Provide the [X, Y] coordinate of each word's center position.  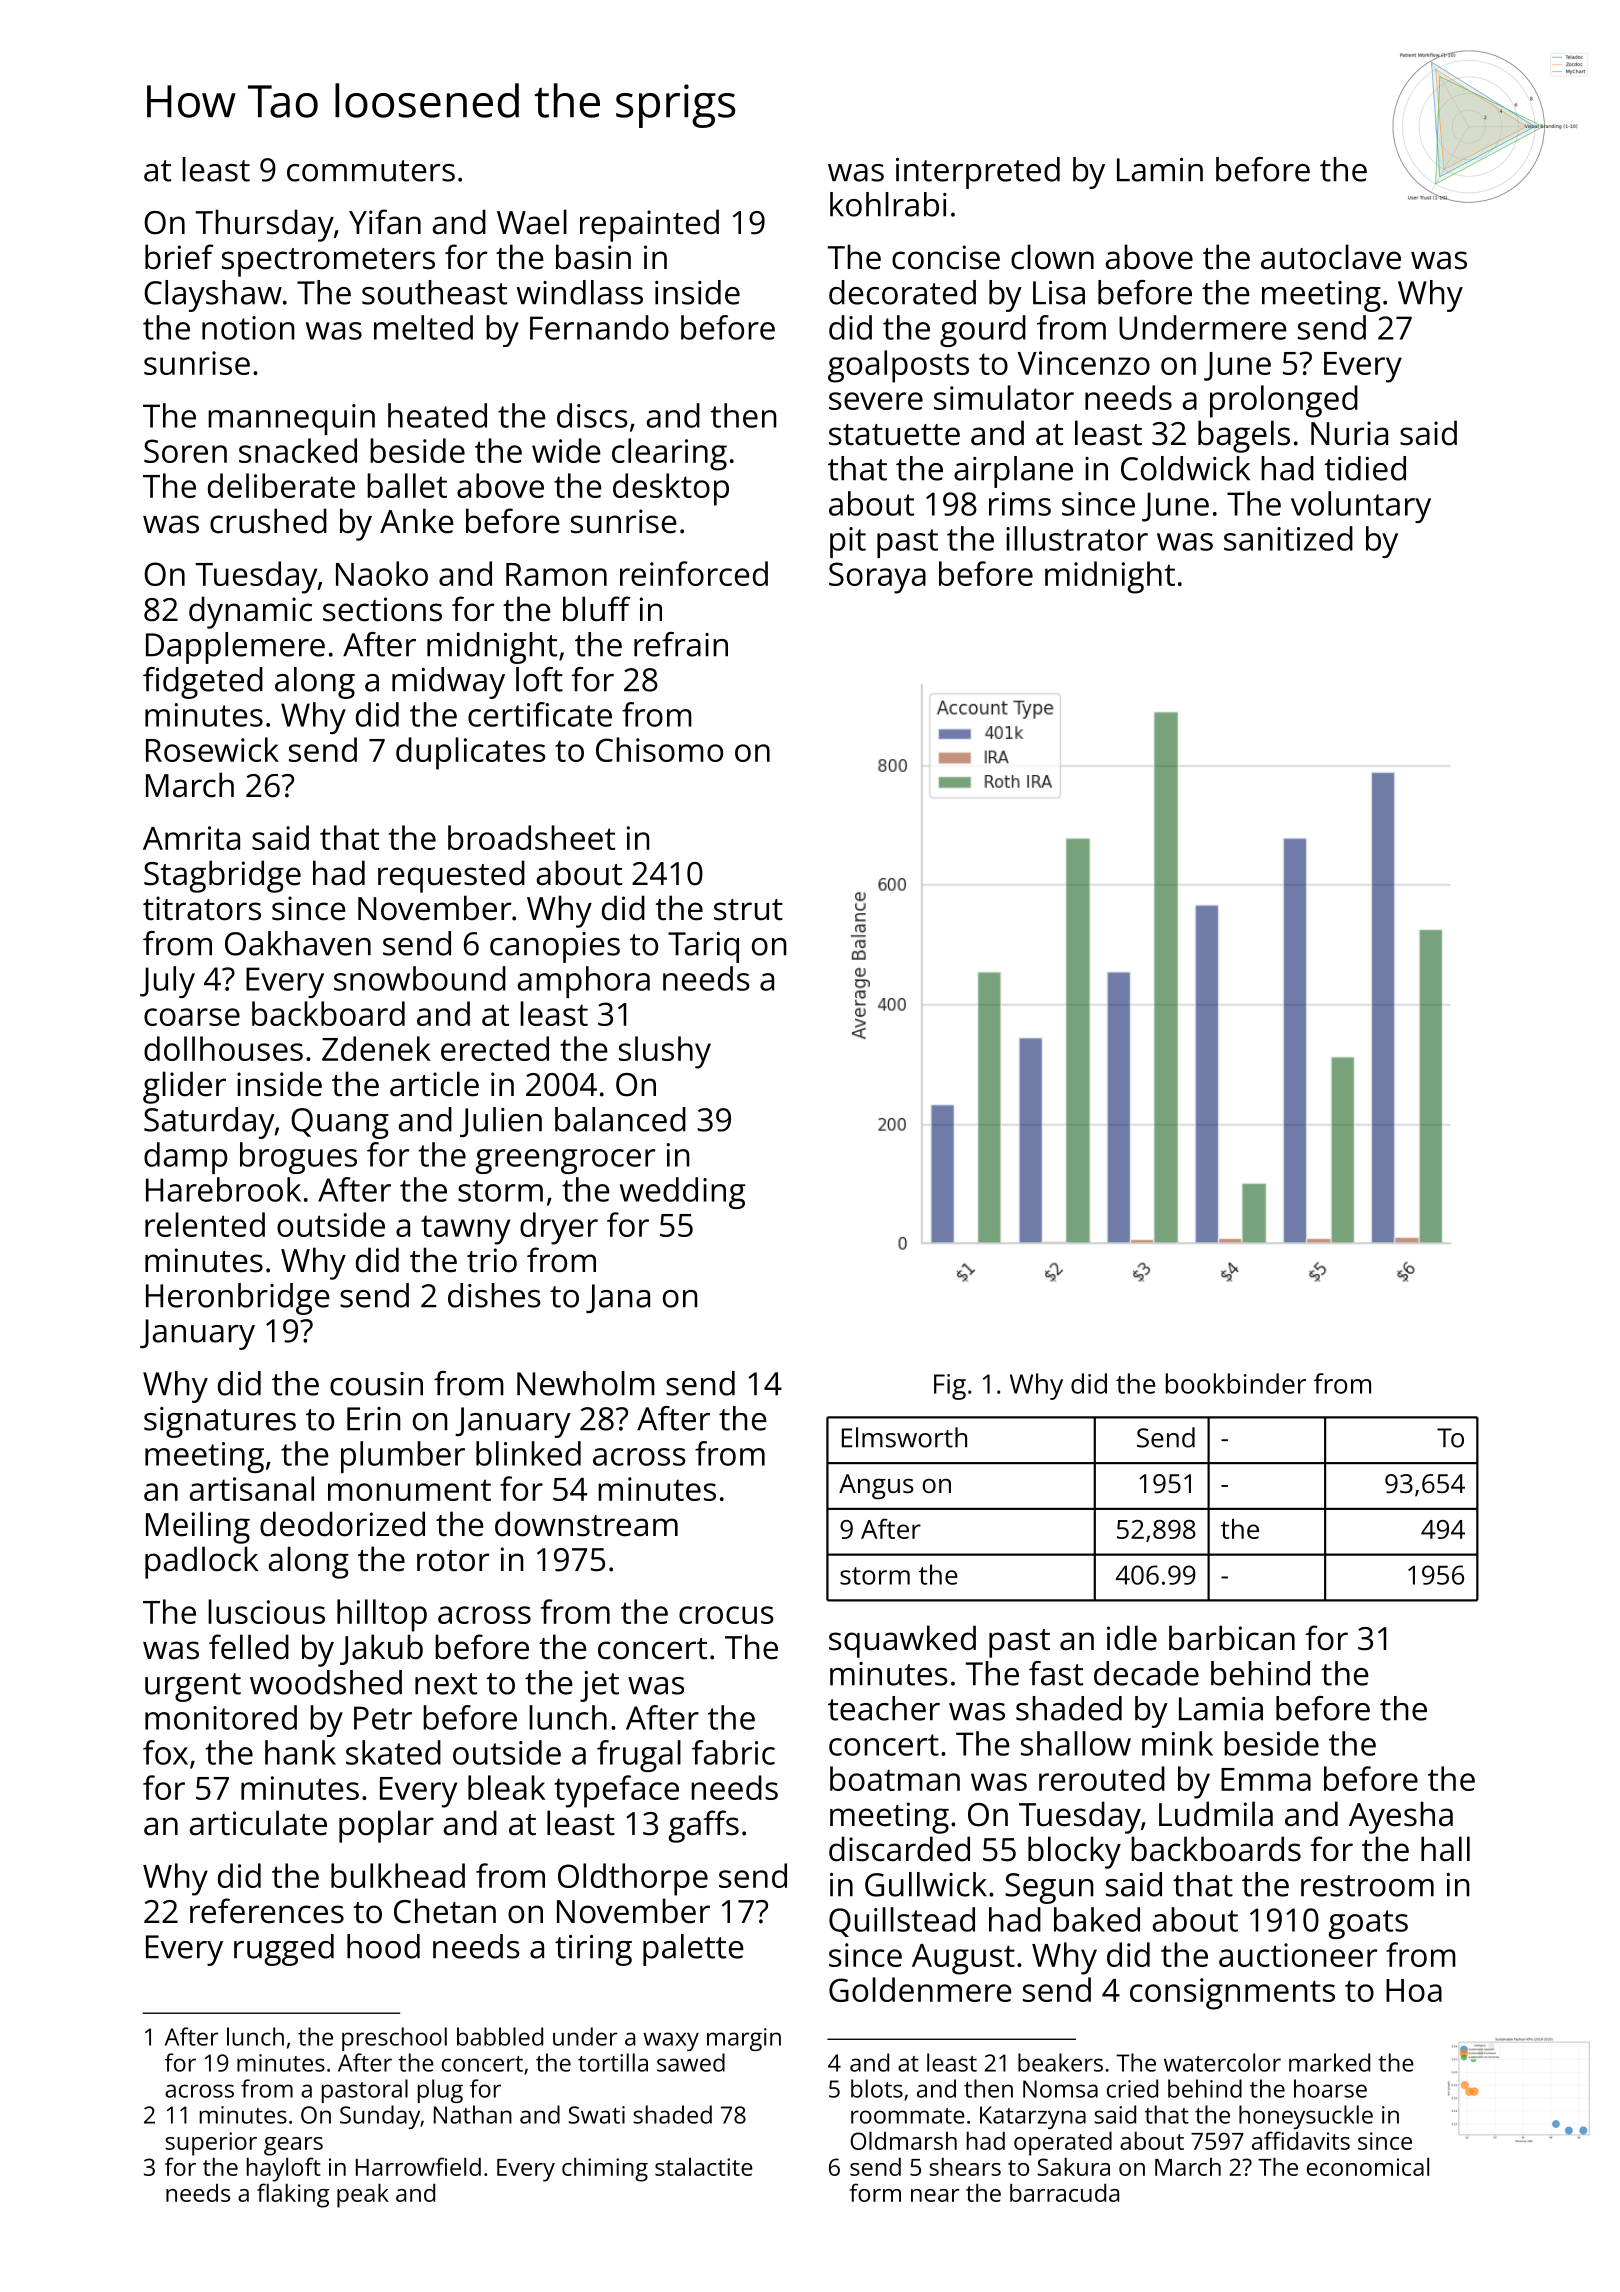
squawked [902, 1641]
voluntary [1361, 507]
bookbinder [1236, 1383]
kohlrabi [888, 204]
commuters [371, 171]
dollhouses [223, 1048]
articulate [258, 1823]
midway [448, 683]
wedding [682, 1193]
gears [293, 2146]
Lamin [1160, 170]
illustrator [1077, 538]
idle [1132, 1638]
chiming [605, 2169]
